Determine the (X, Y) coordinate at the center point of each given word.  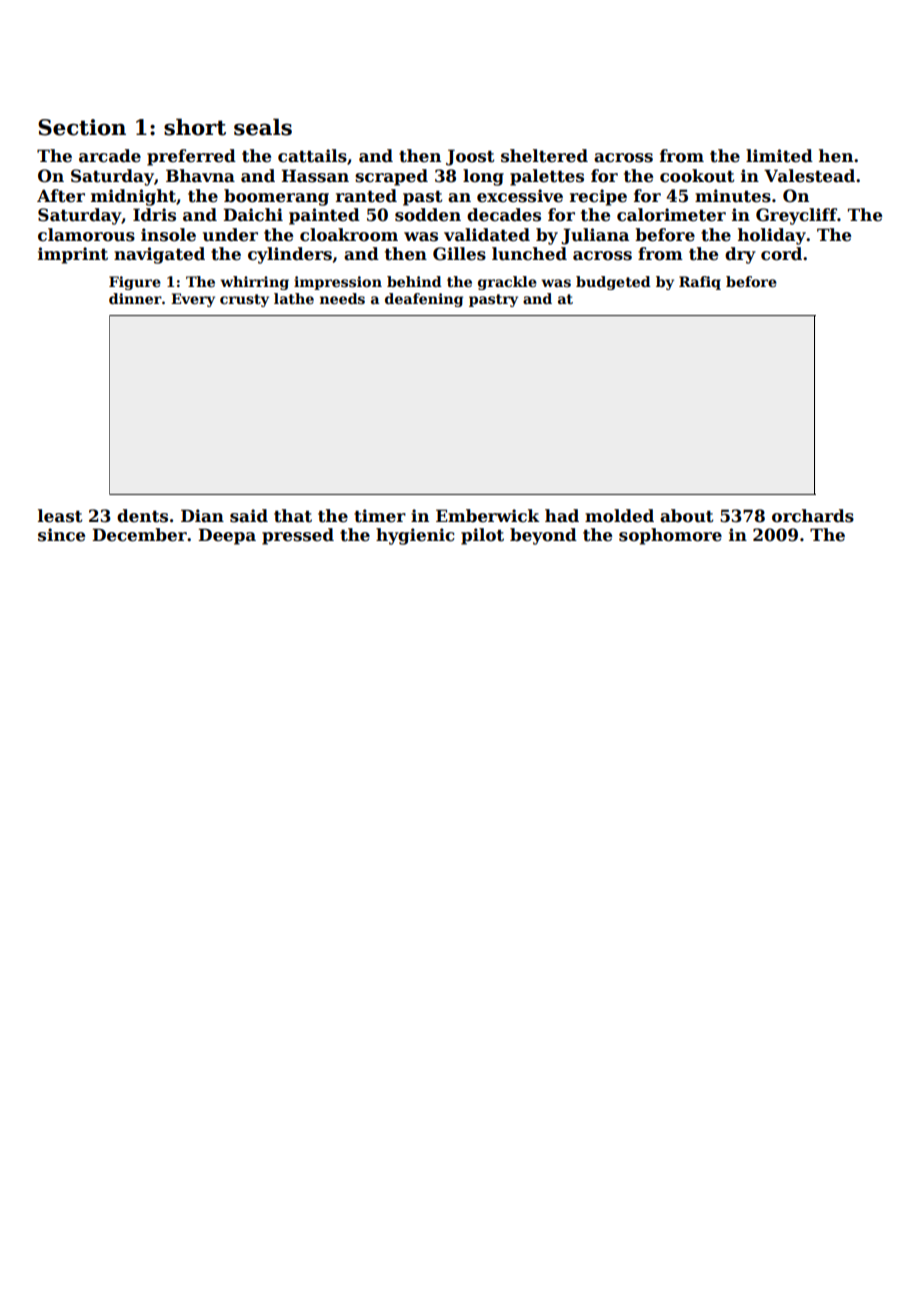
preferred (191, 157)
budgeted (613, 283)
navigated (159, 255)
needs (342, 298)
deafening (424, 300)
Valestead (809, 176)
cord (781, 254)
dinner (135, 298)
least (60, 516)
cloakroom (349, 235)
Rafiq (700, 283)
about (687, 516)
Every (193, 300)
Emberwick (488, 516)
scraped (391, 177)
